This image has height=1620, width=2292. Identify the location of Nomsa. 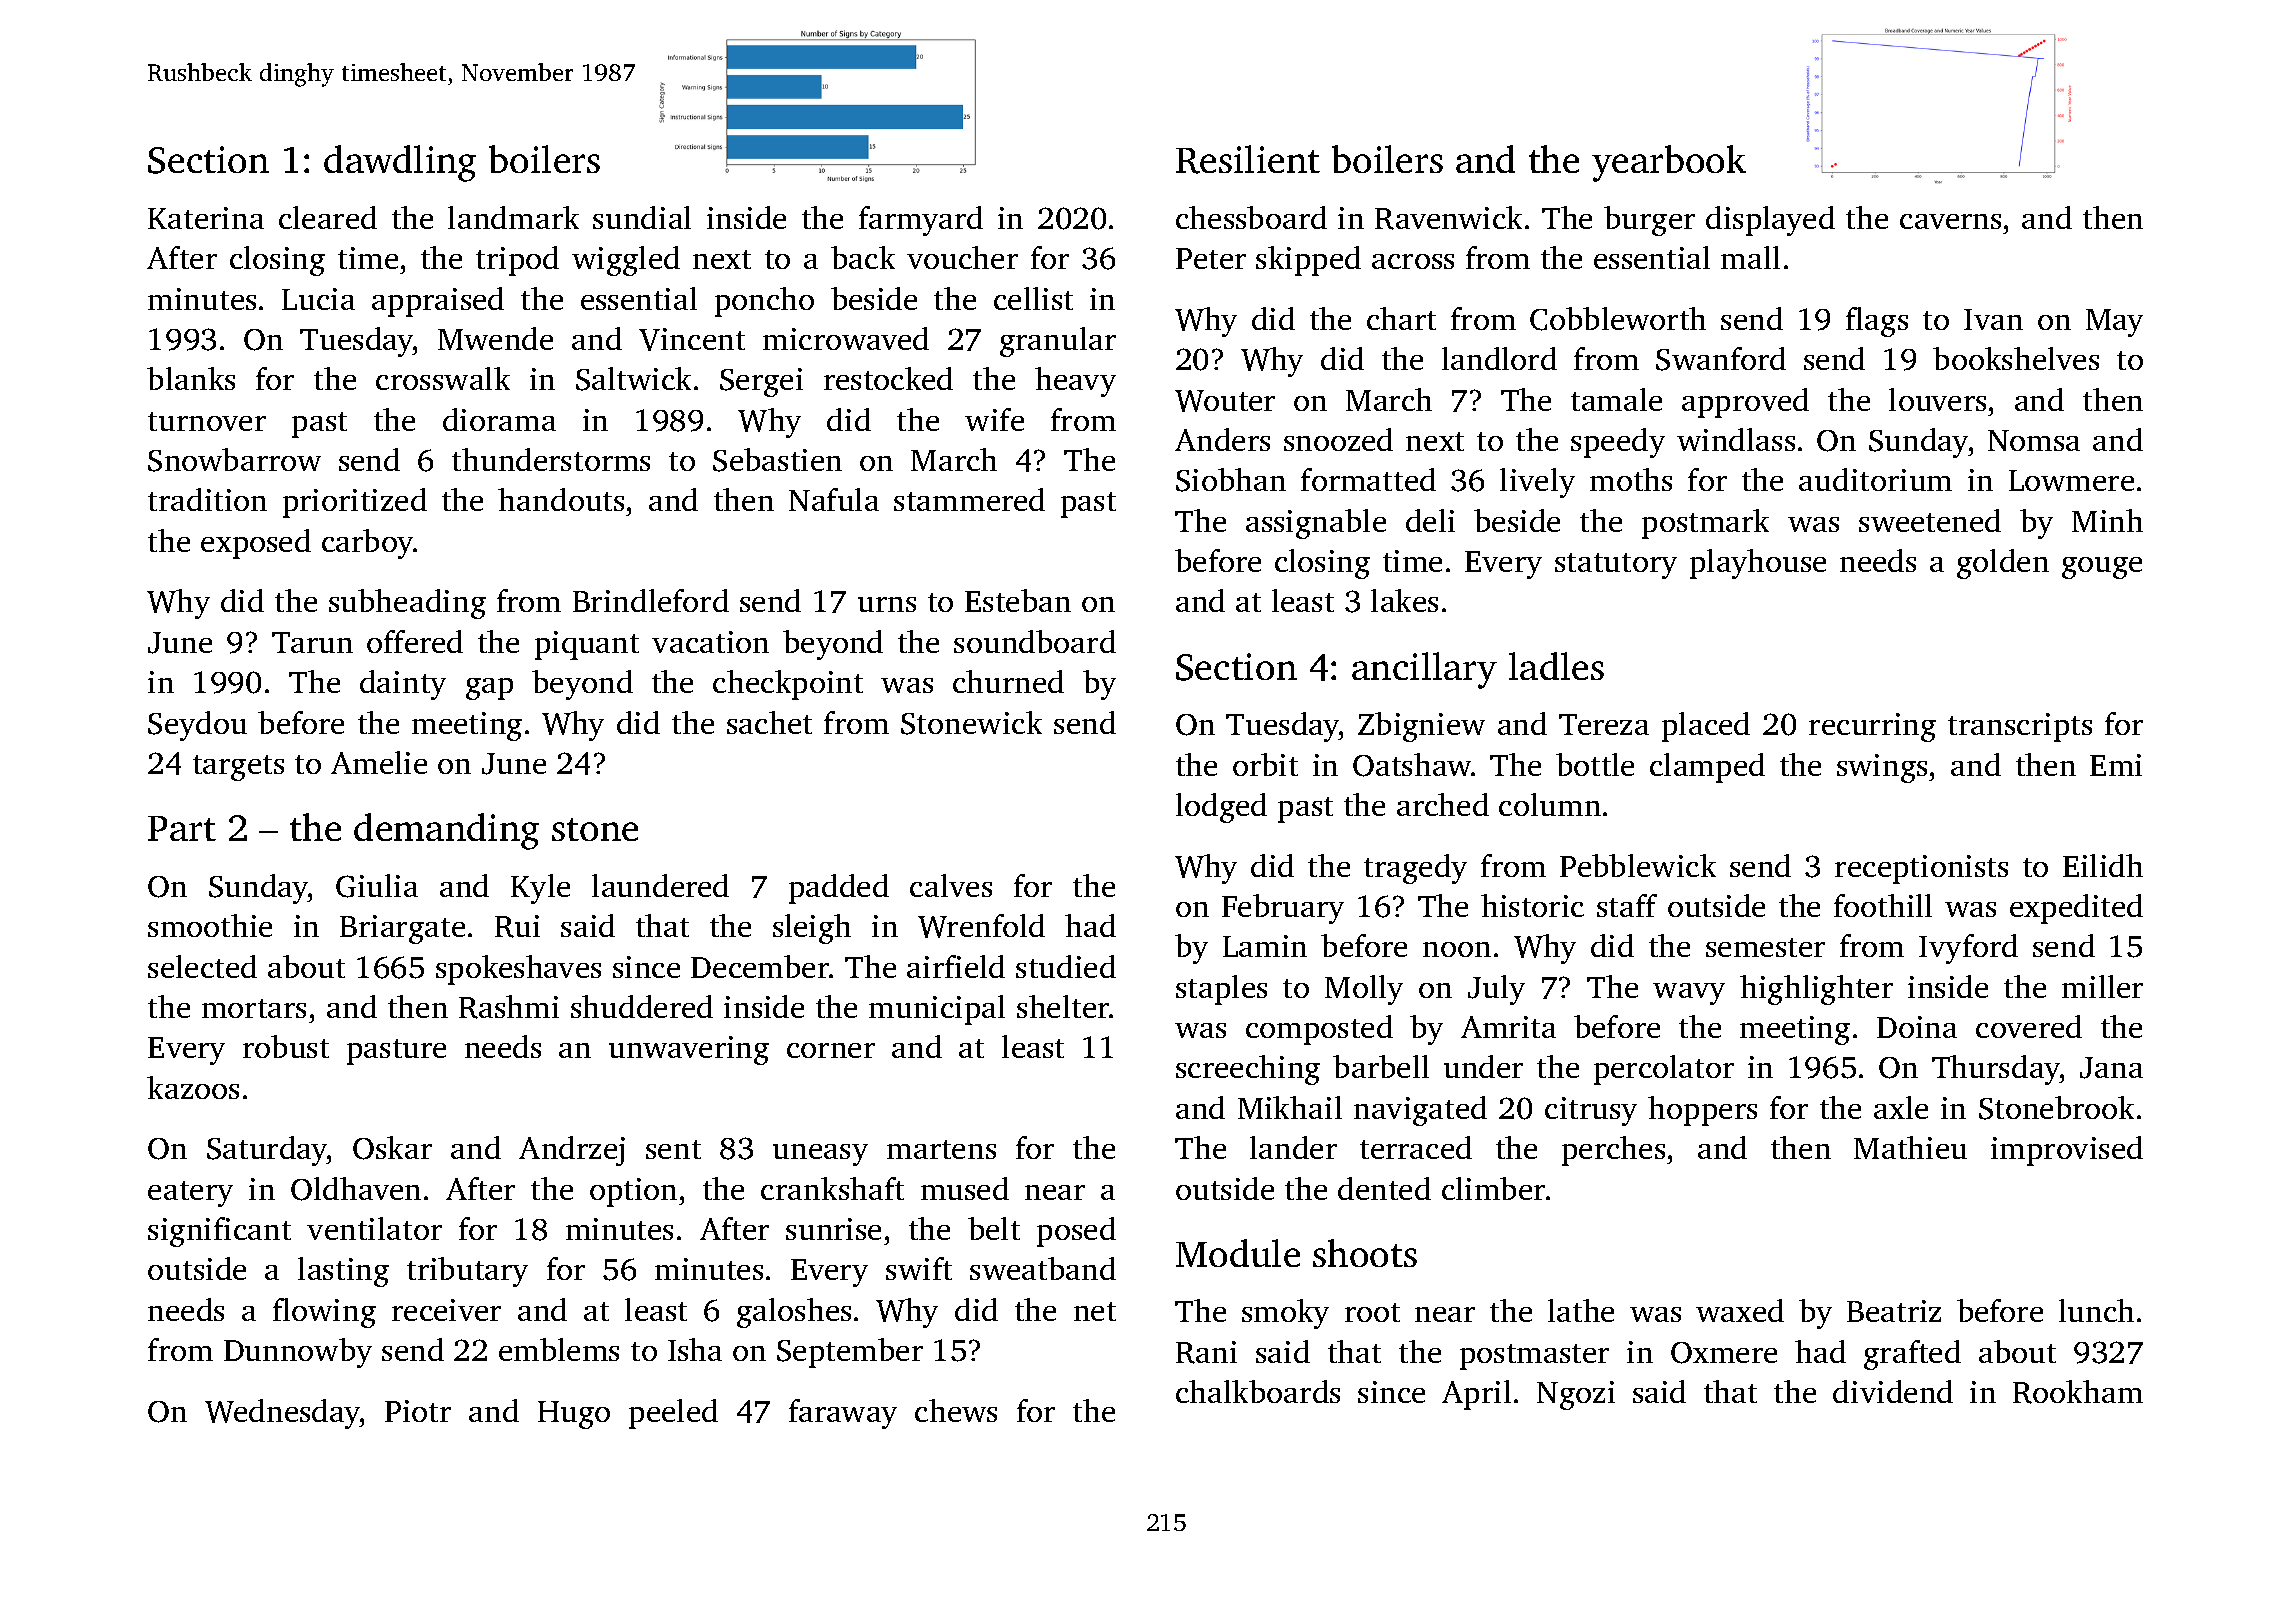
(2034, 440).
